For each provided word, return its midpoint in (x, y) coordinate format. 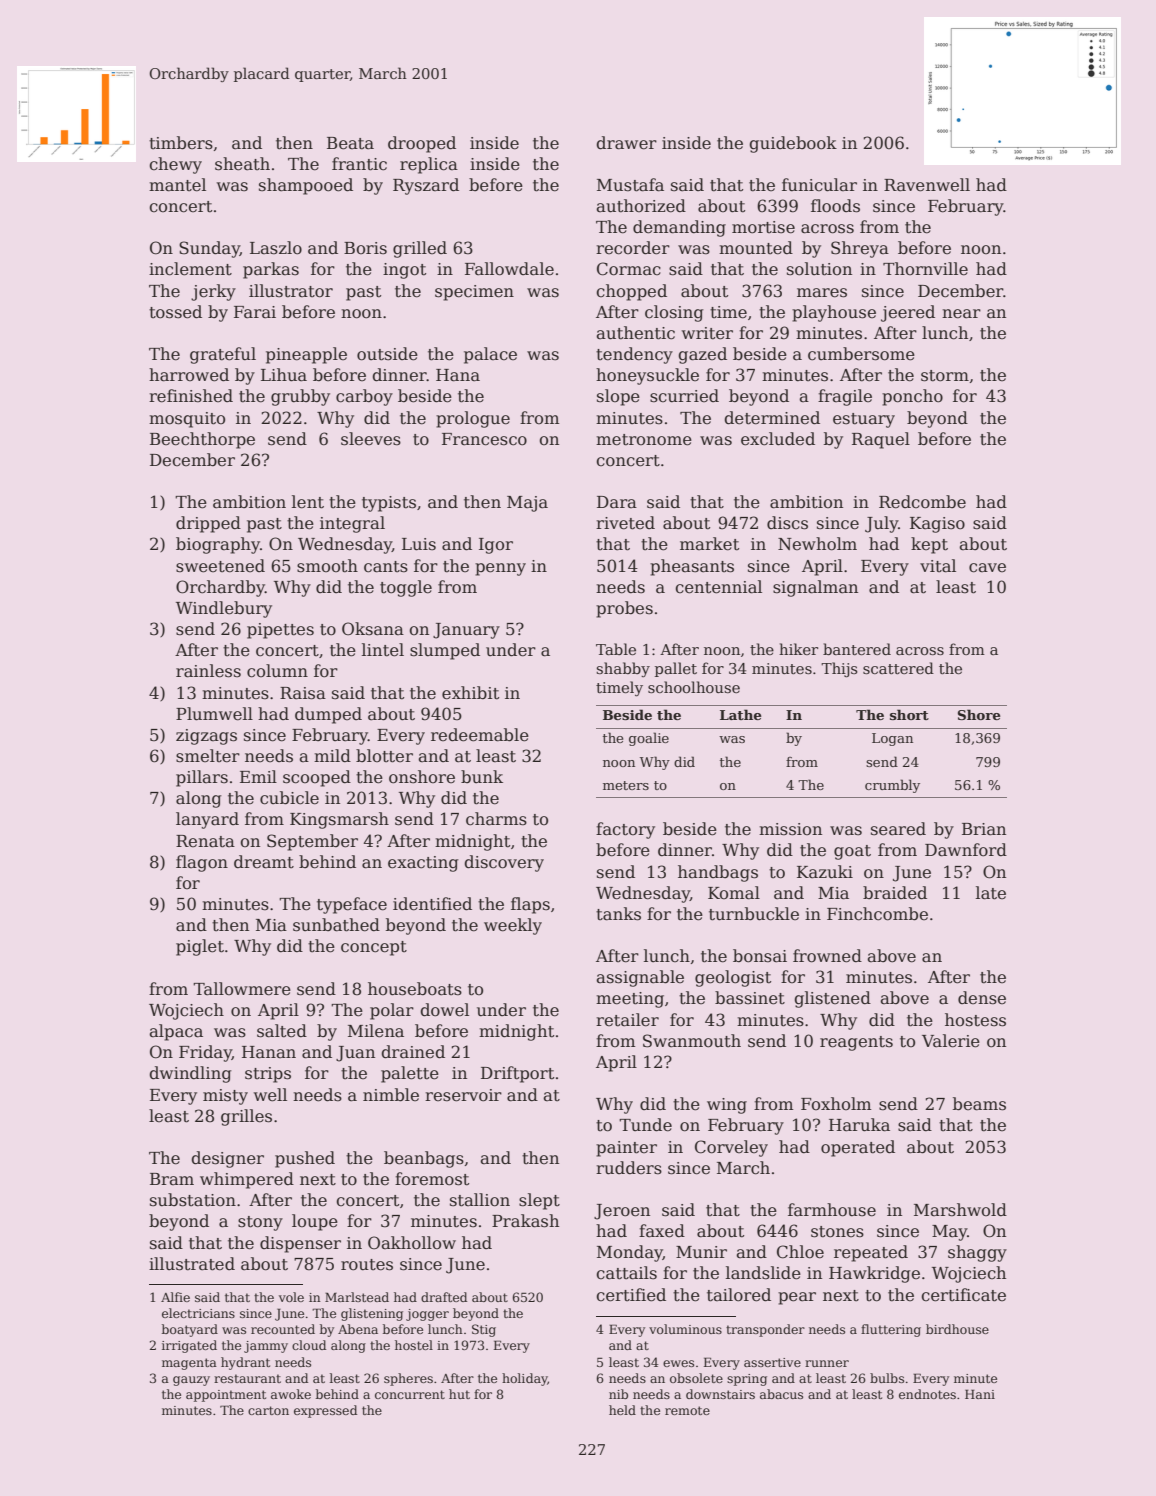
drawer (626, 143)
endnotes (927, 1394)
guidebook (793, 144)
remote (687, 1410)
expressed (325, 1411)
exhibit (470, 693)
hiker (798, 649)
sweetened (220, 566)
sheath (242, 164)
